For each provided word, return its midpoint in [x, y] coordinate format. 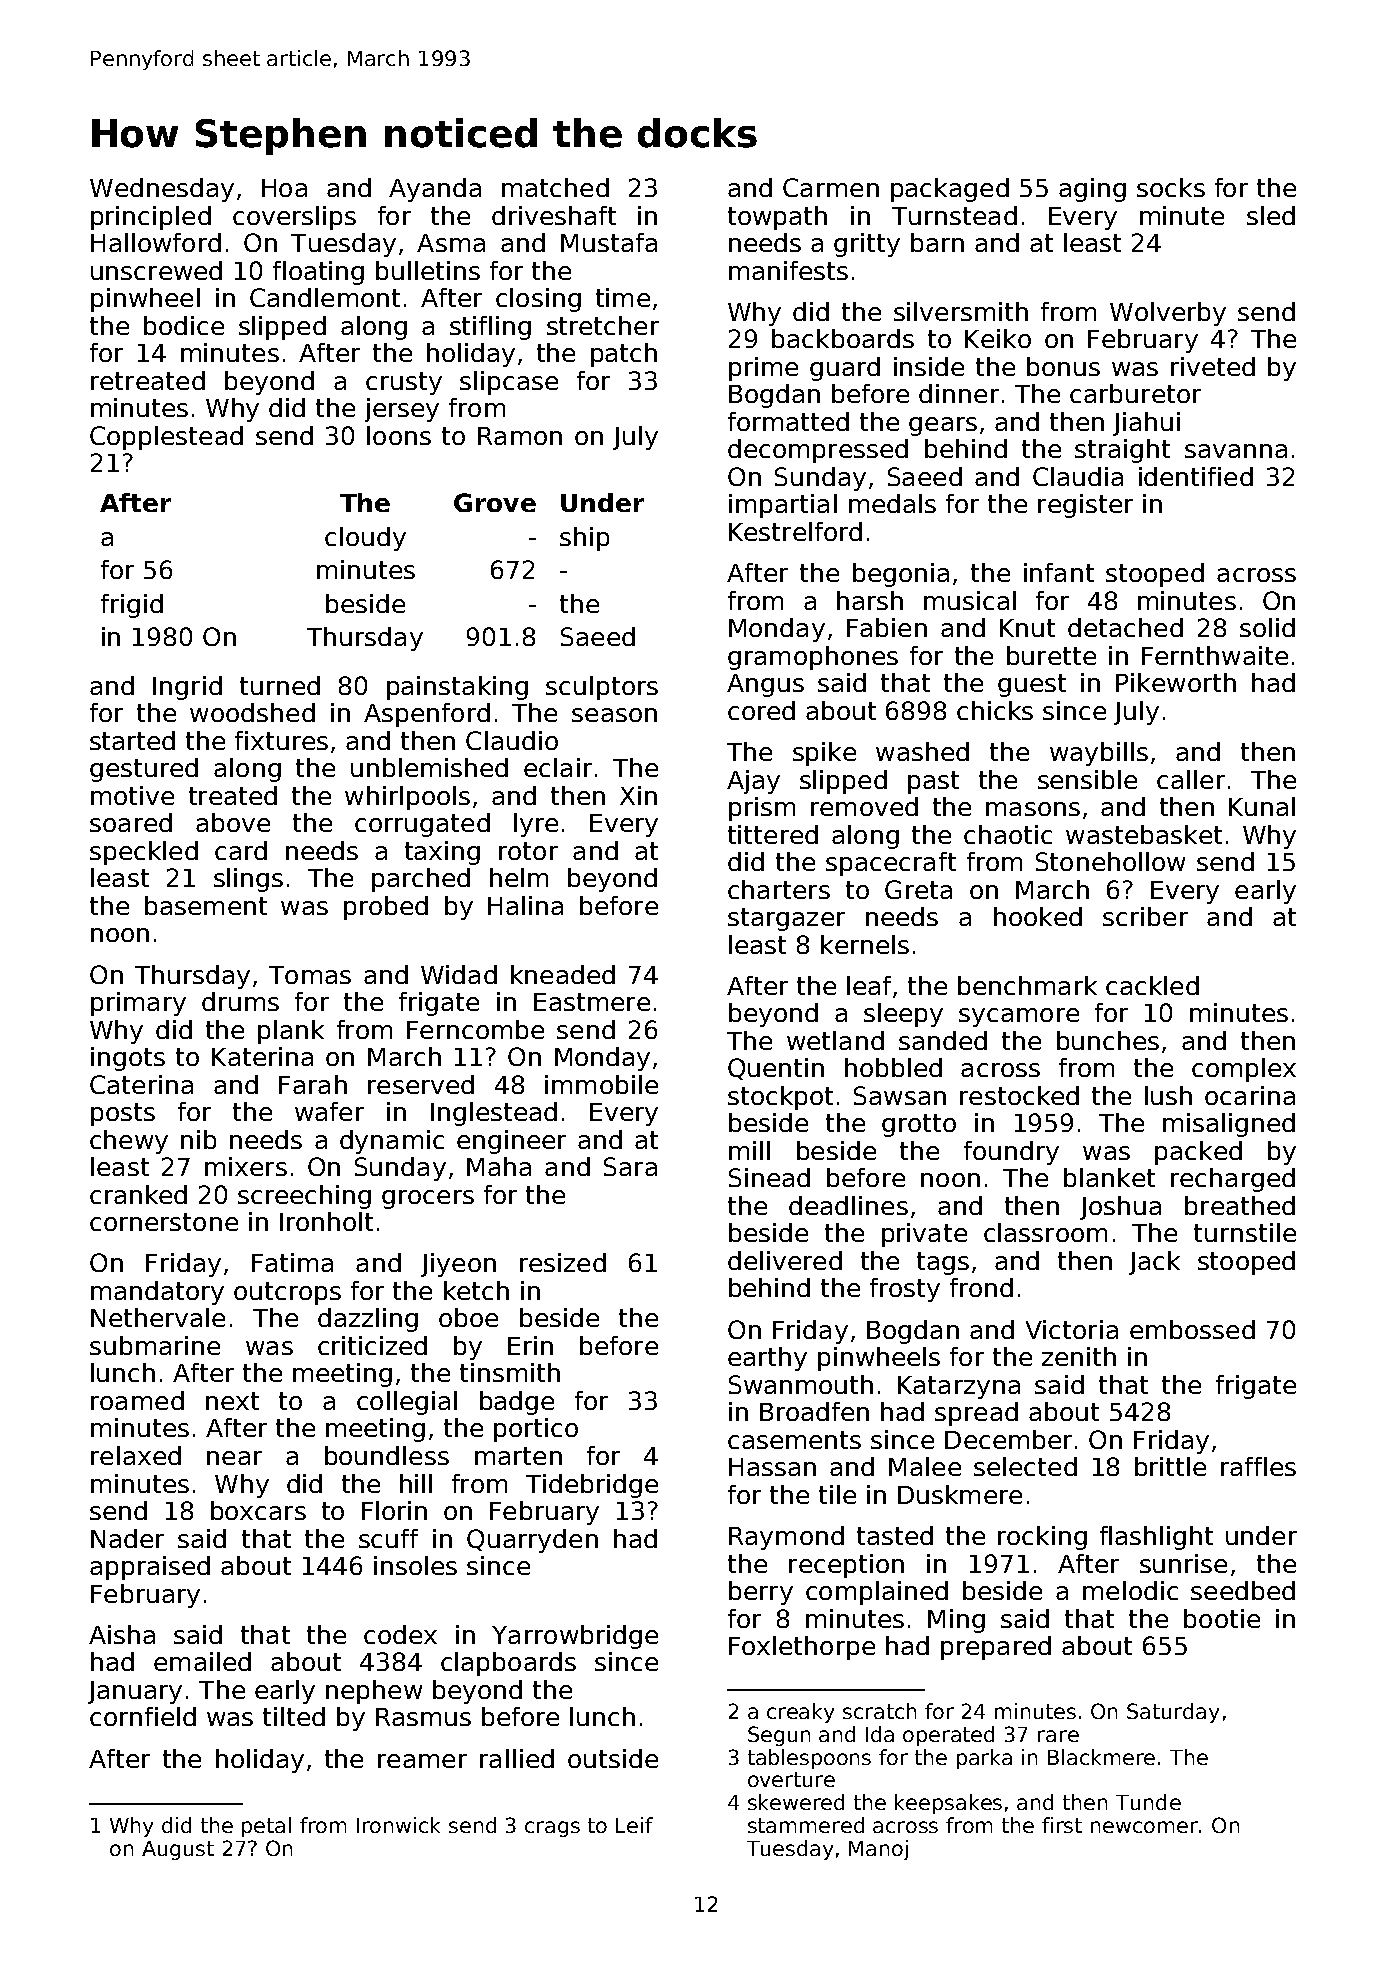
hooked [1038, 916]
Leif [634, 1825]
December [1008, 1439]
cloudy [365, 539]
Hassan [772, 1467]
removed [864, 806]
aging [1092, 190]
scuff [388, 1538]
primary [138, 1004]
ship [584, 539]
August [178, 1850]
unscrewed [156, 270]
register [1085, 506]
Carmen [831, 187]
